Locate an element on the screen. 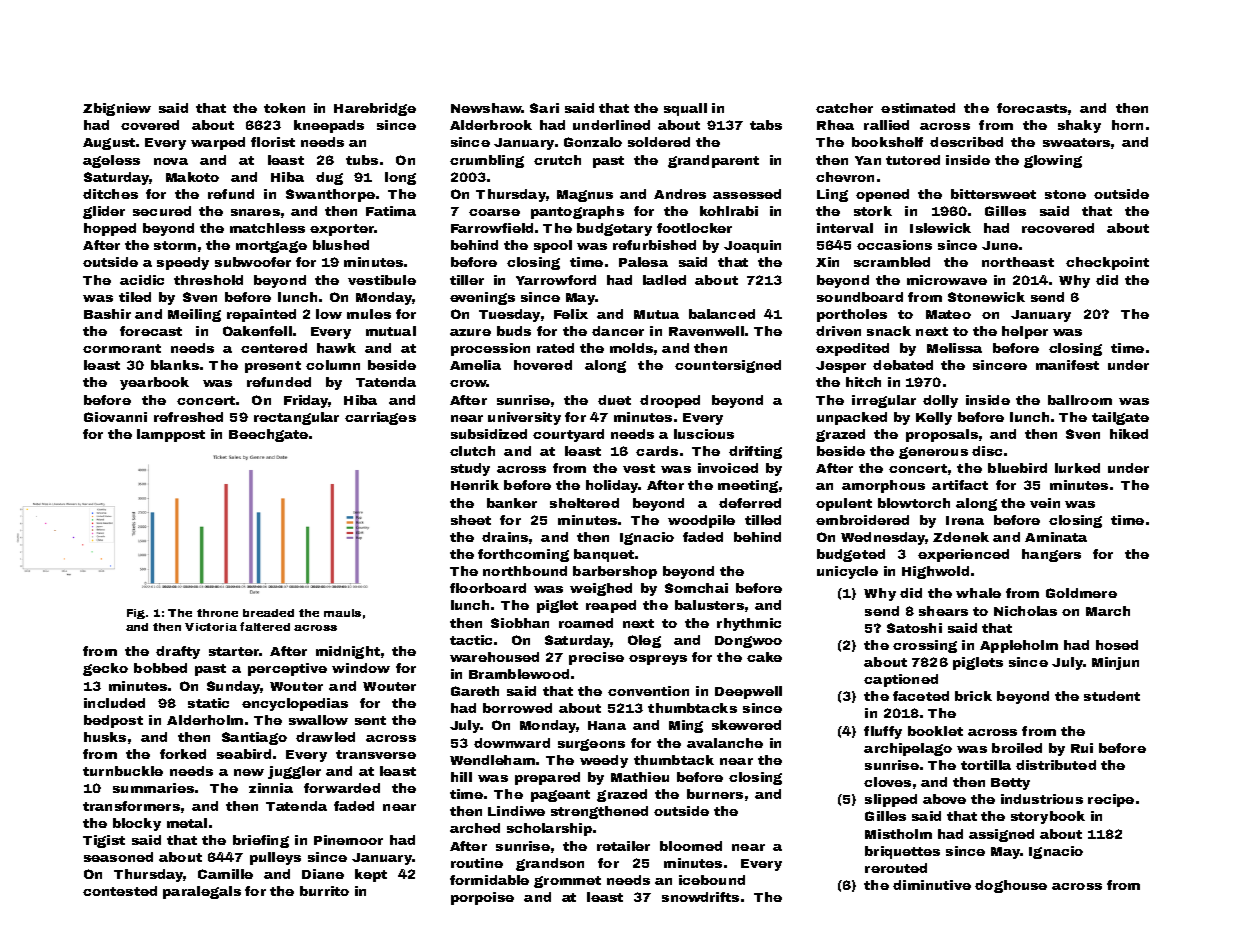 The height and width of the screenshot is (952, 1233). breaded is located at coordinates (268, 613).
